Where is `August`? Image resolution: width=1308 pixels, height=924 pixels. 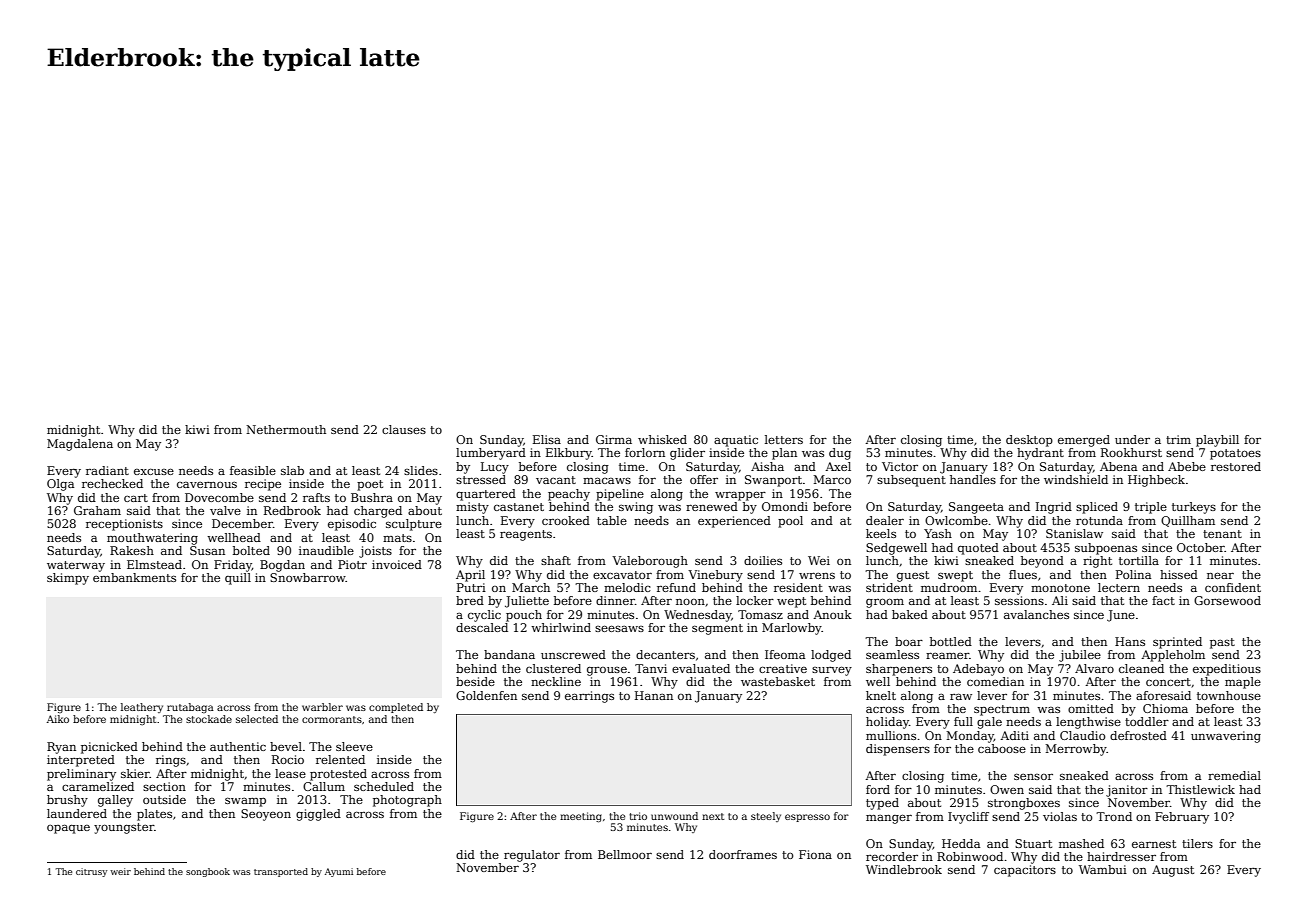
August is located at coordinates (1173, 871).
